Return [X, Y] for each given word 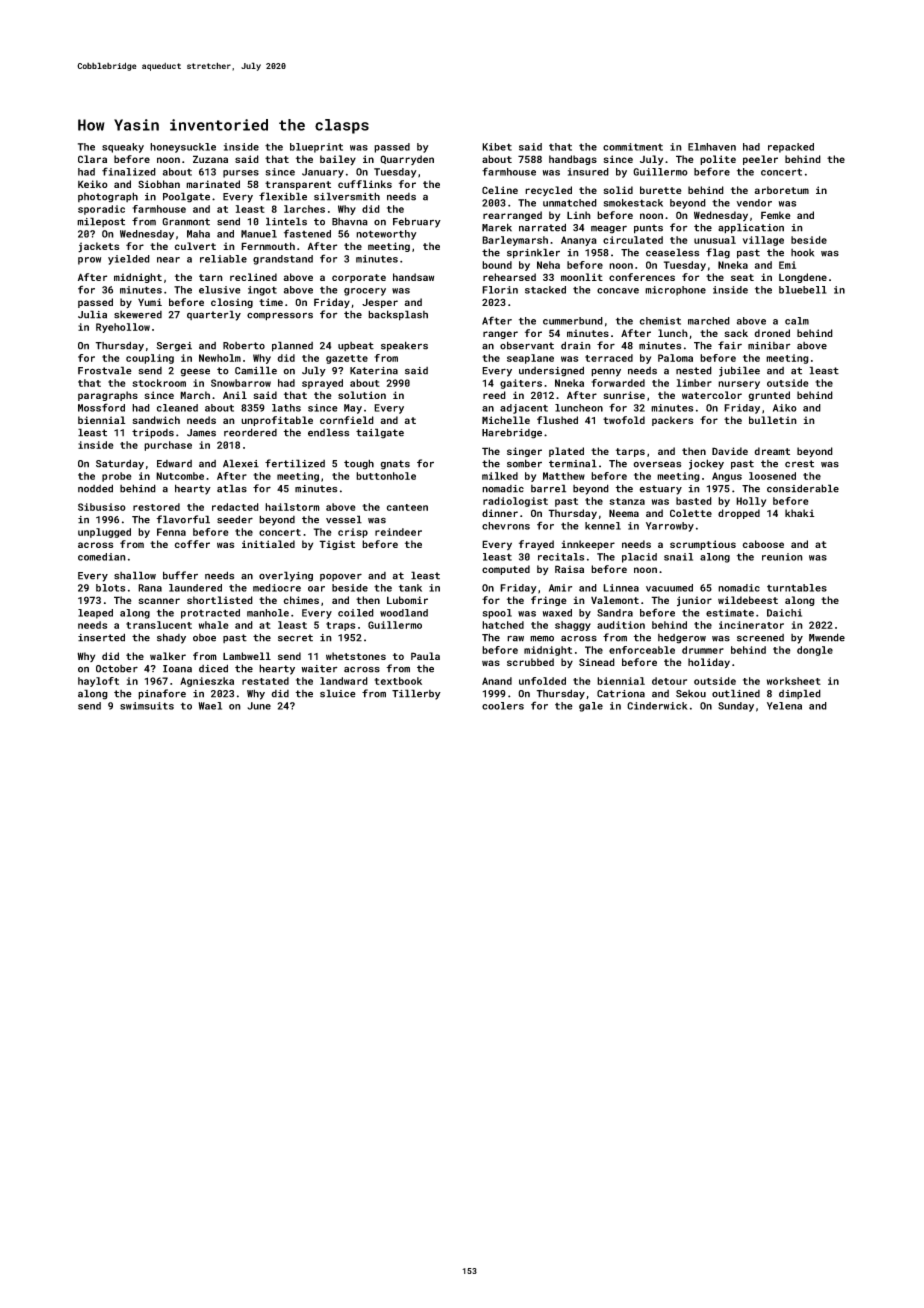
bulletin [773, 420]
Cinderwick [657, 706]
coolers [503, 706]
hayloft [98, 682]
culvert [195, 246]
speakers [404, 346]
